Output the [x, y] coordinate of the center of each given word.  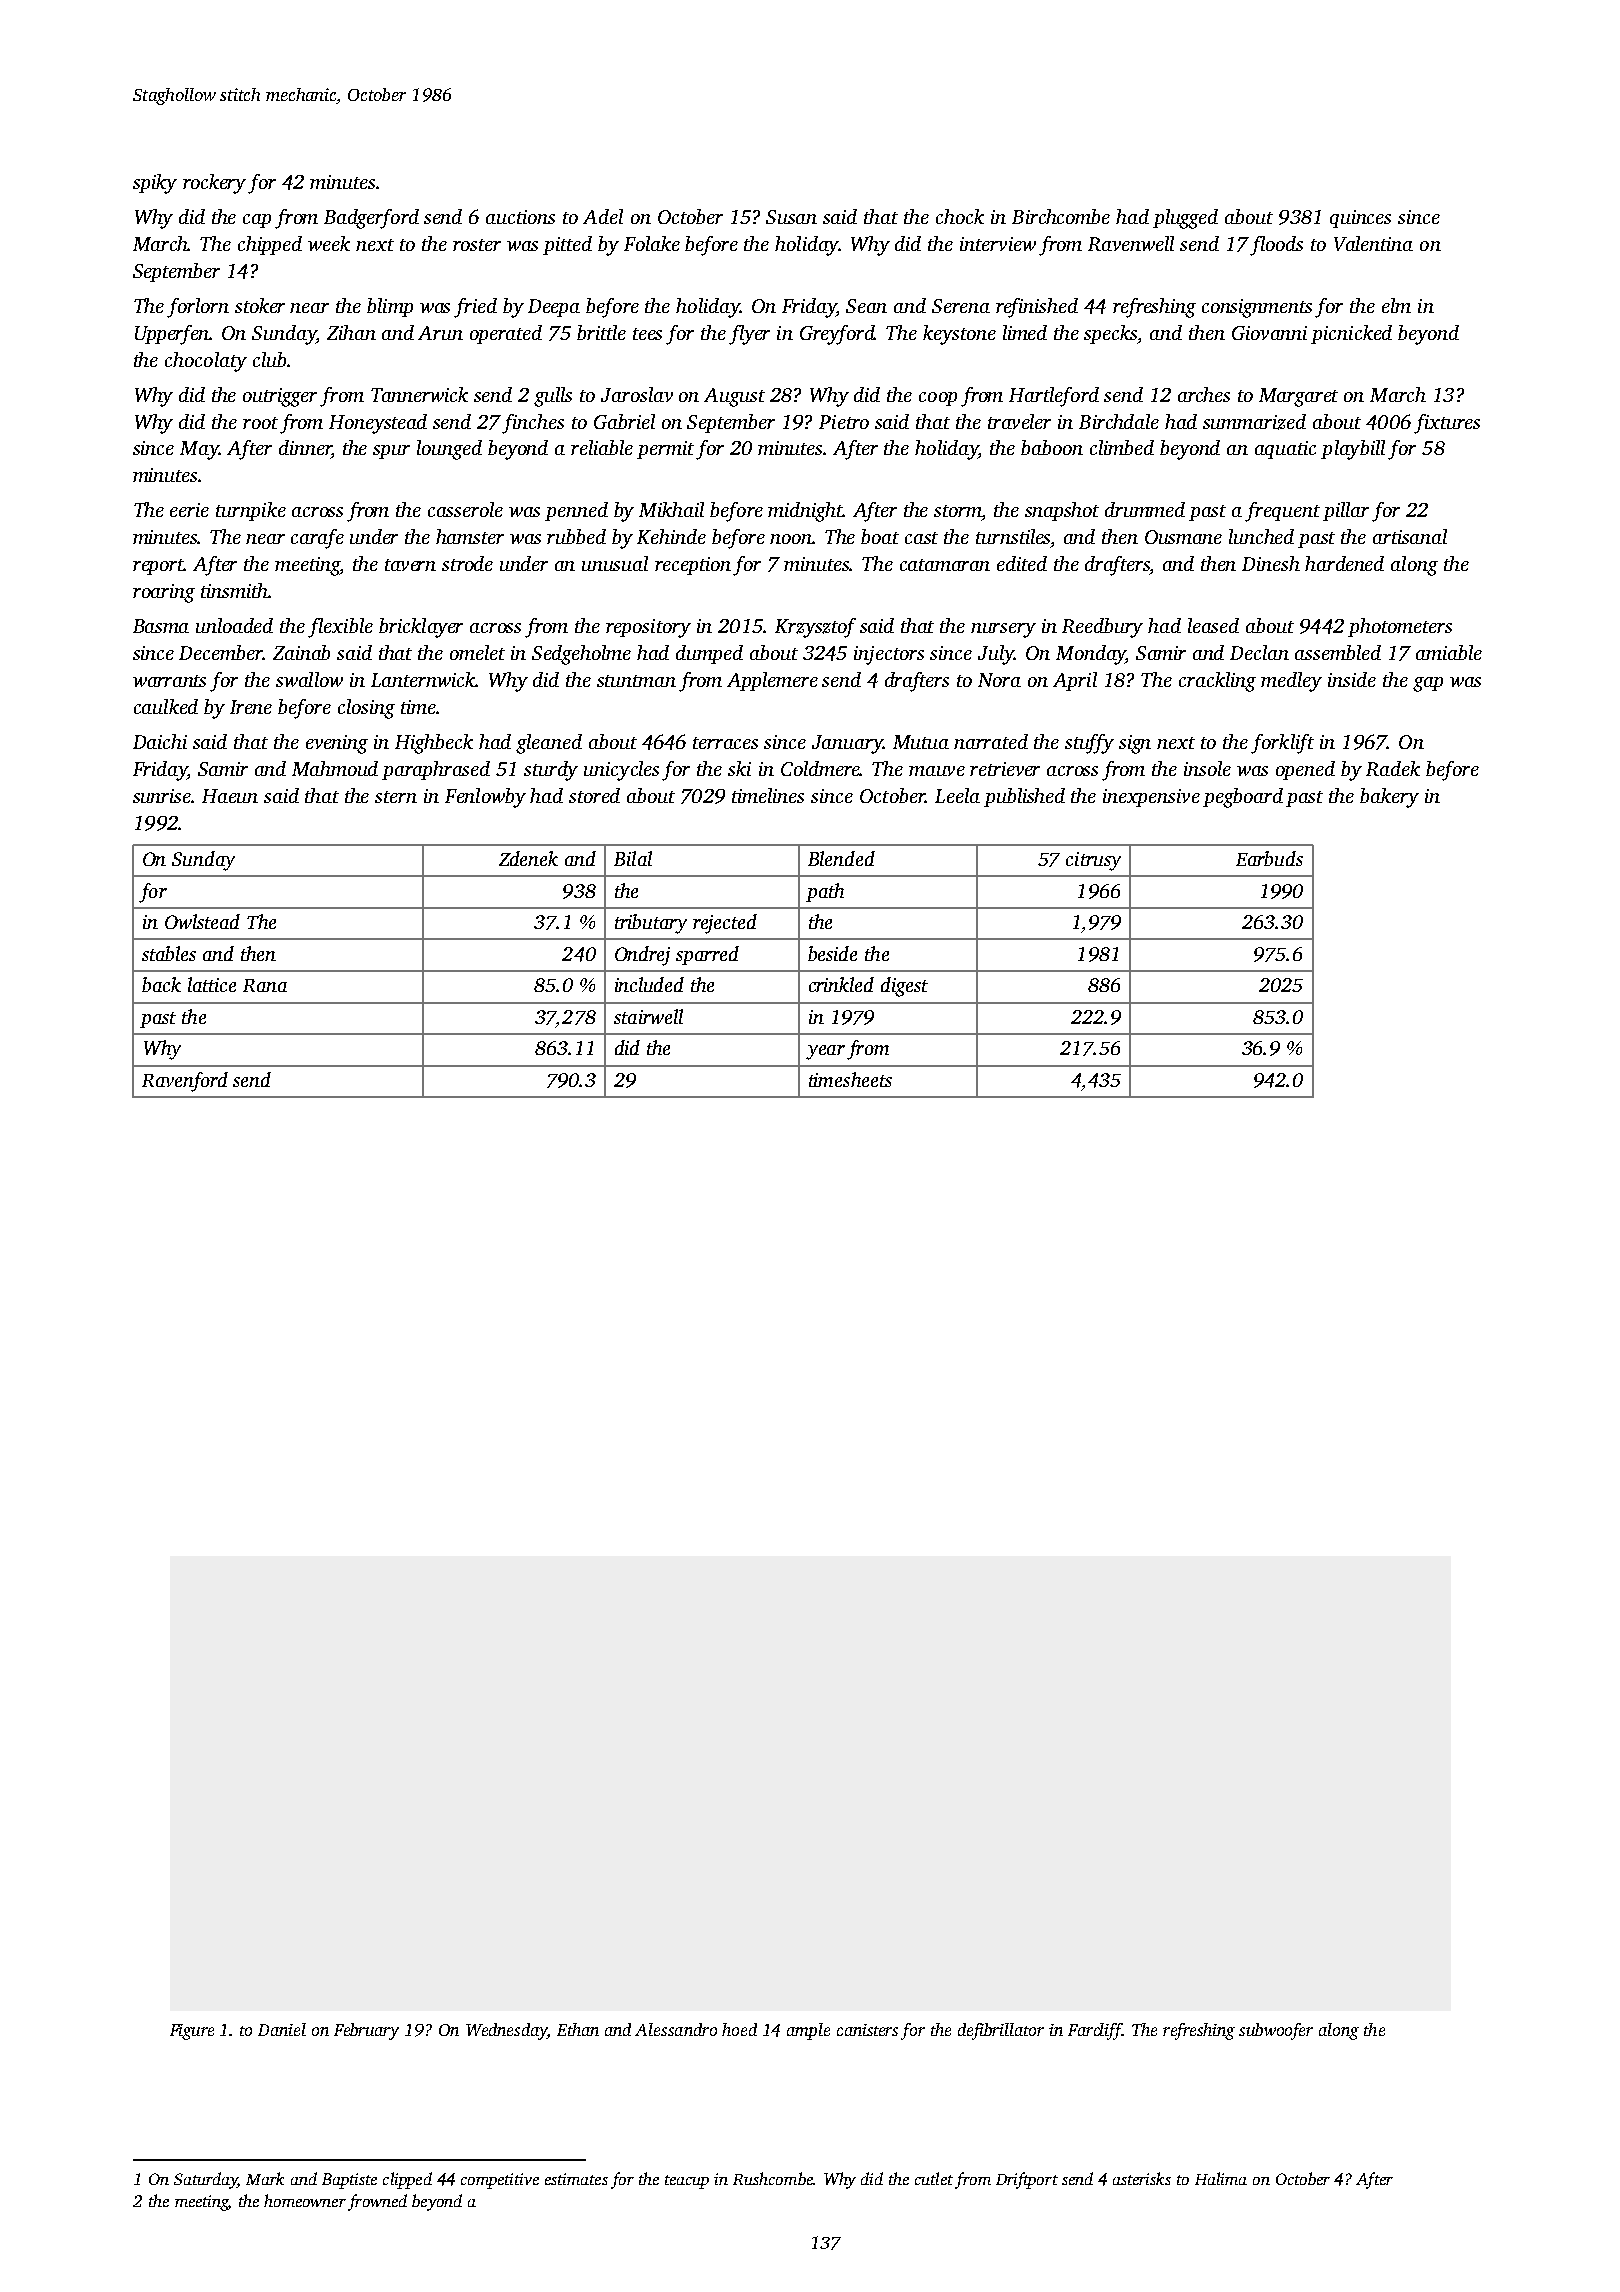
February [366, 2031]
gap [1428, 684]
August [734, 397]
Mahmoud [335, 768]
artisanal [1410, 536]
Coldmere [820, 768]
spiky [155, 184]
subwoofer [1276, 2031]
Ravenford [185, 1082]
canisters [867, 2030]
